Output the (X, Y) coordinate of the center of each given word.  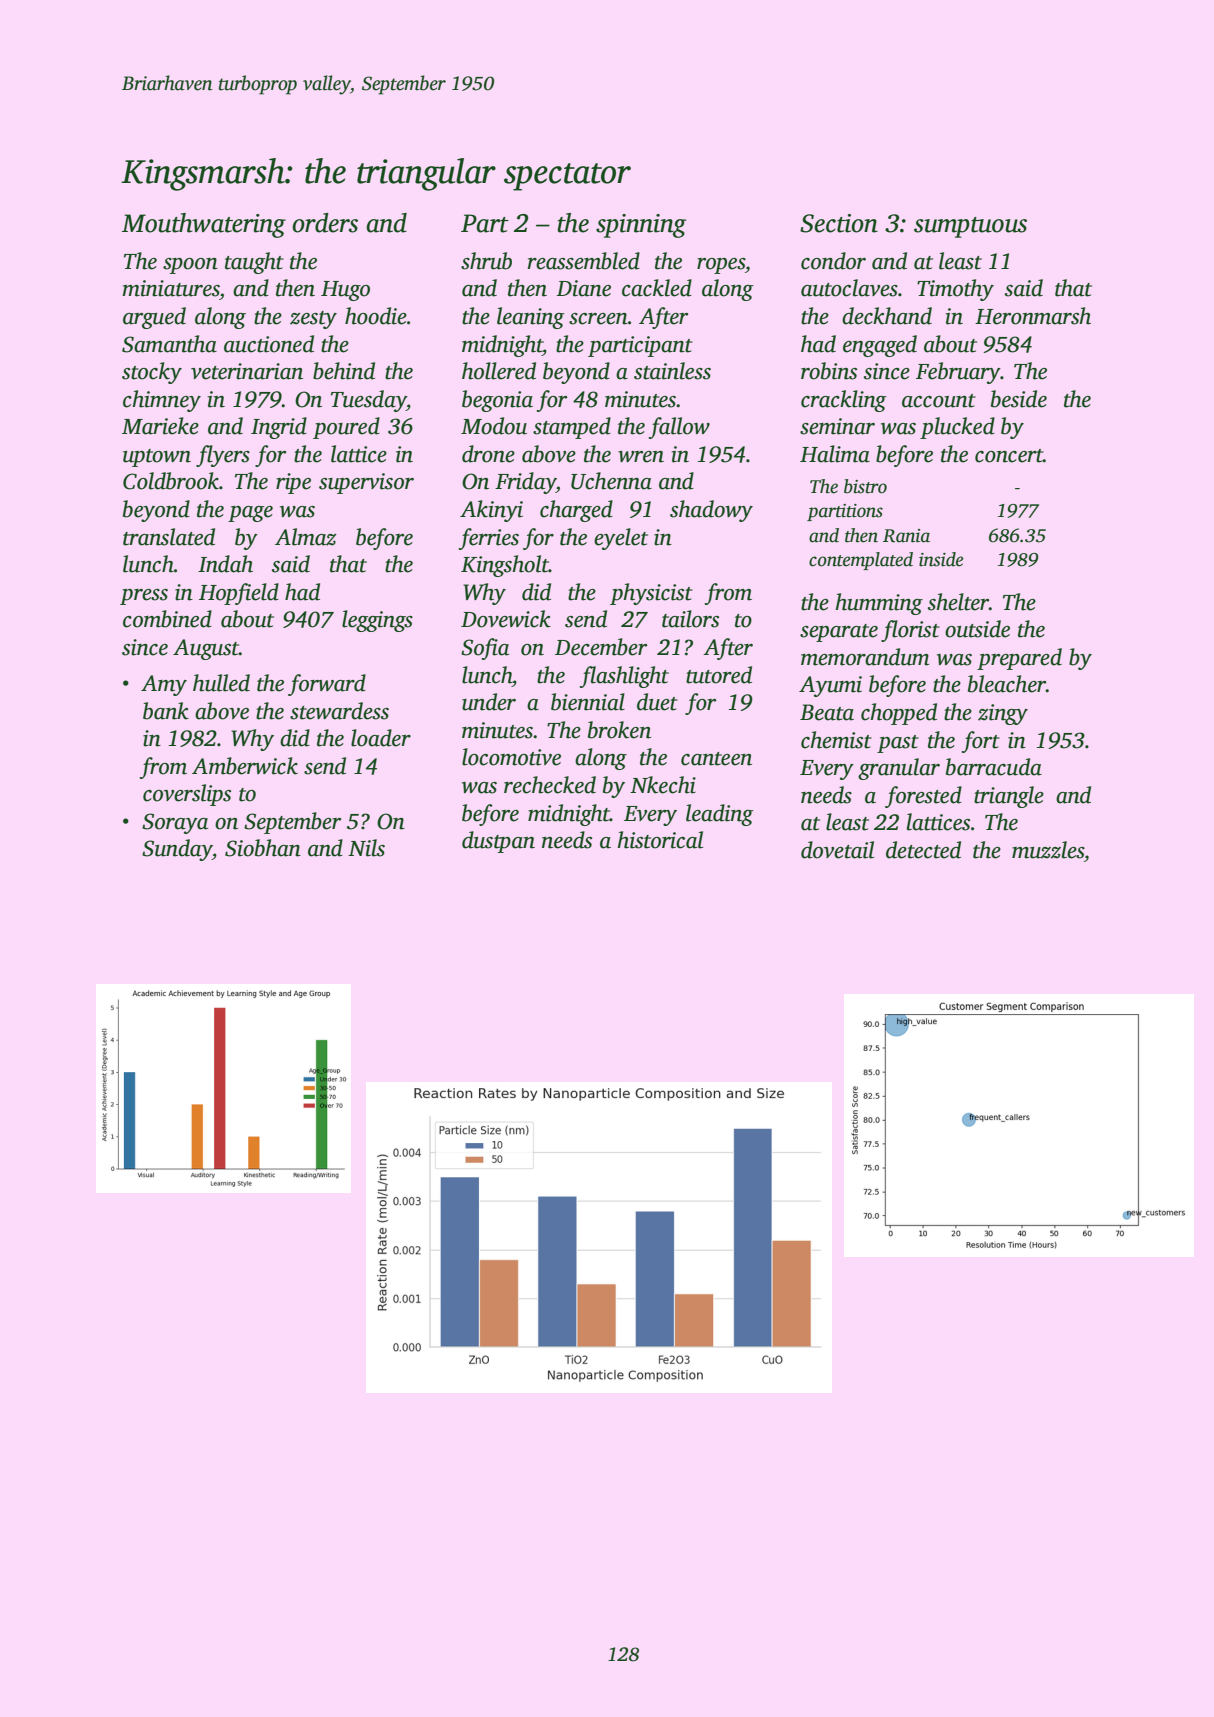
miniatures (171, 288)
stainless (672, 371)
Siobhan (263, 848)
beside (1019, 399)
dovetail (837, 850)
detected (923, 850)
